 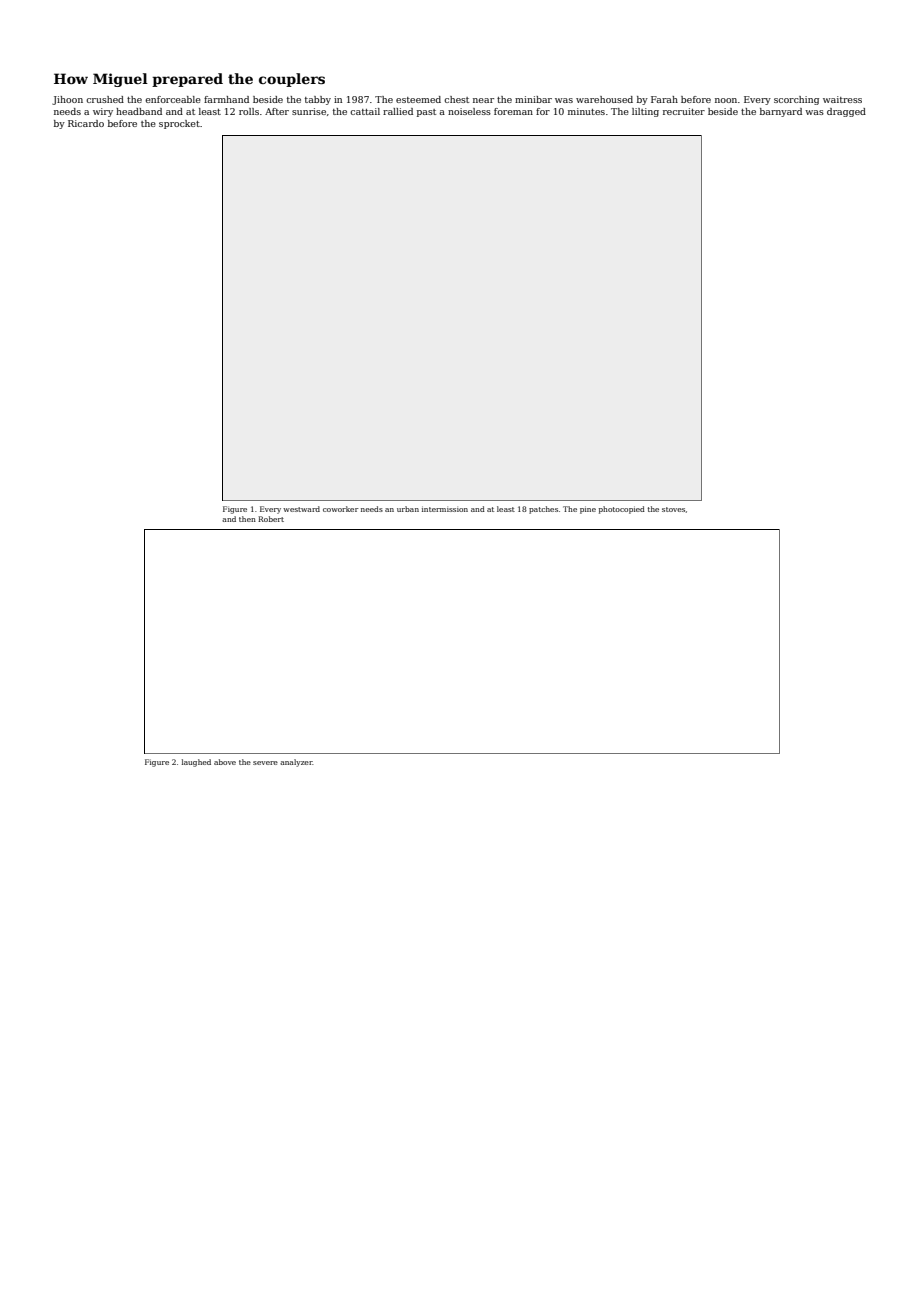 I want to click on recruiter, so click(x=684, y=111).
